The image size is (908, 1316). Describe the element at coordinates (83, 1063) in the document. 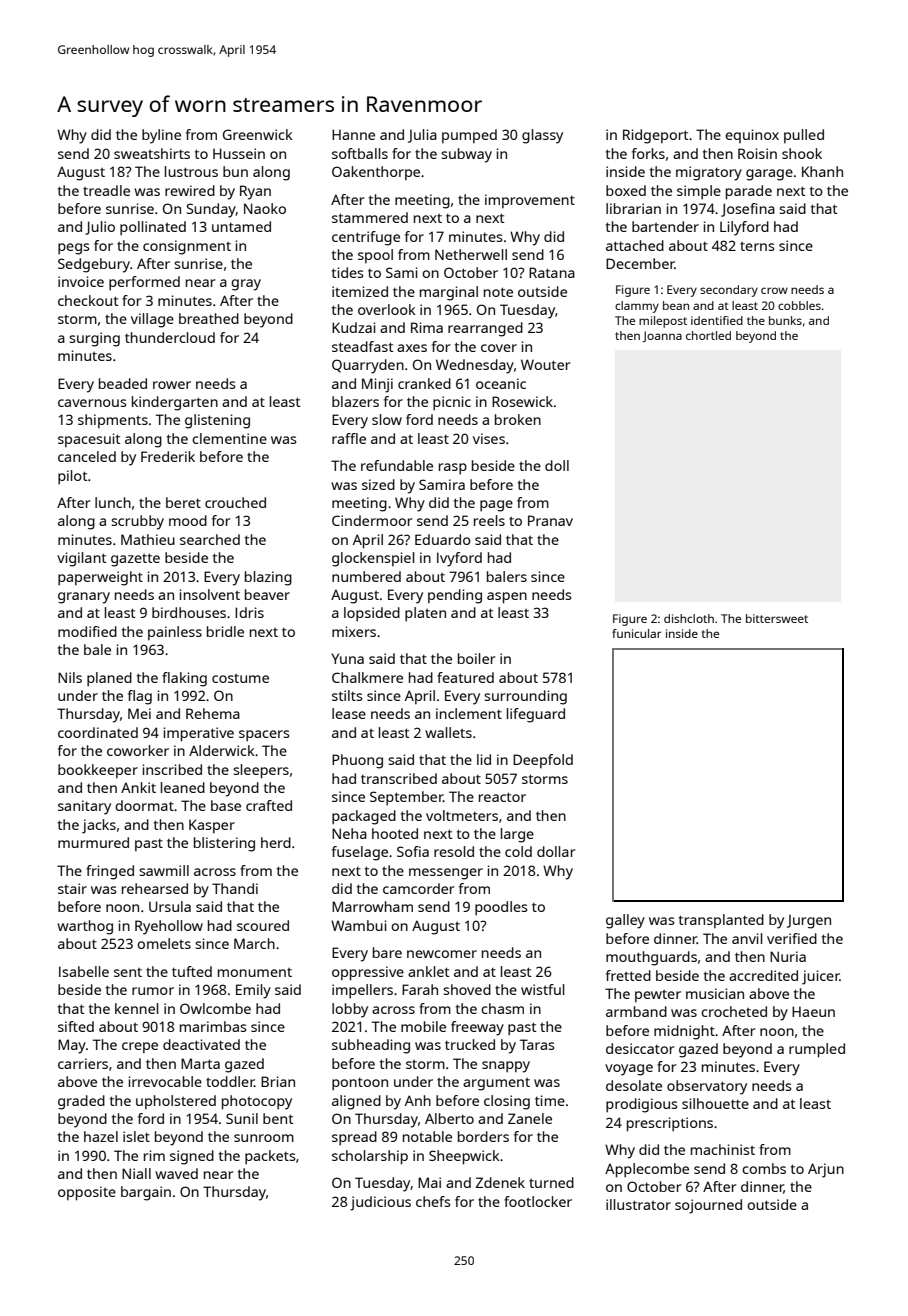

I see `carriers` at that location.
